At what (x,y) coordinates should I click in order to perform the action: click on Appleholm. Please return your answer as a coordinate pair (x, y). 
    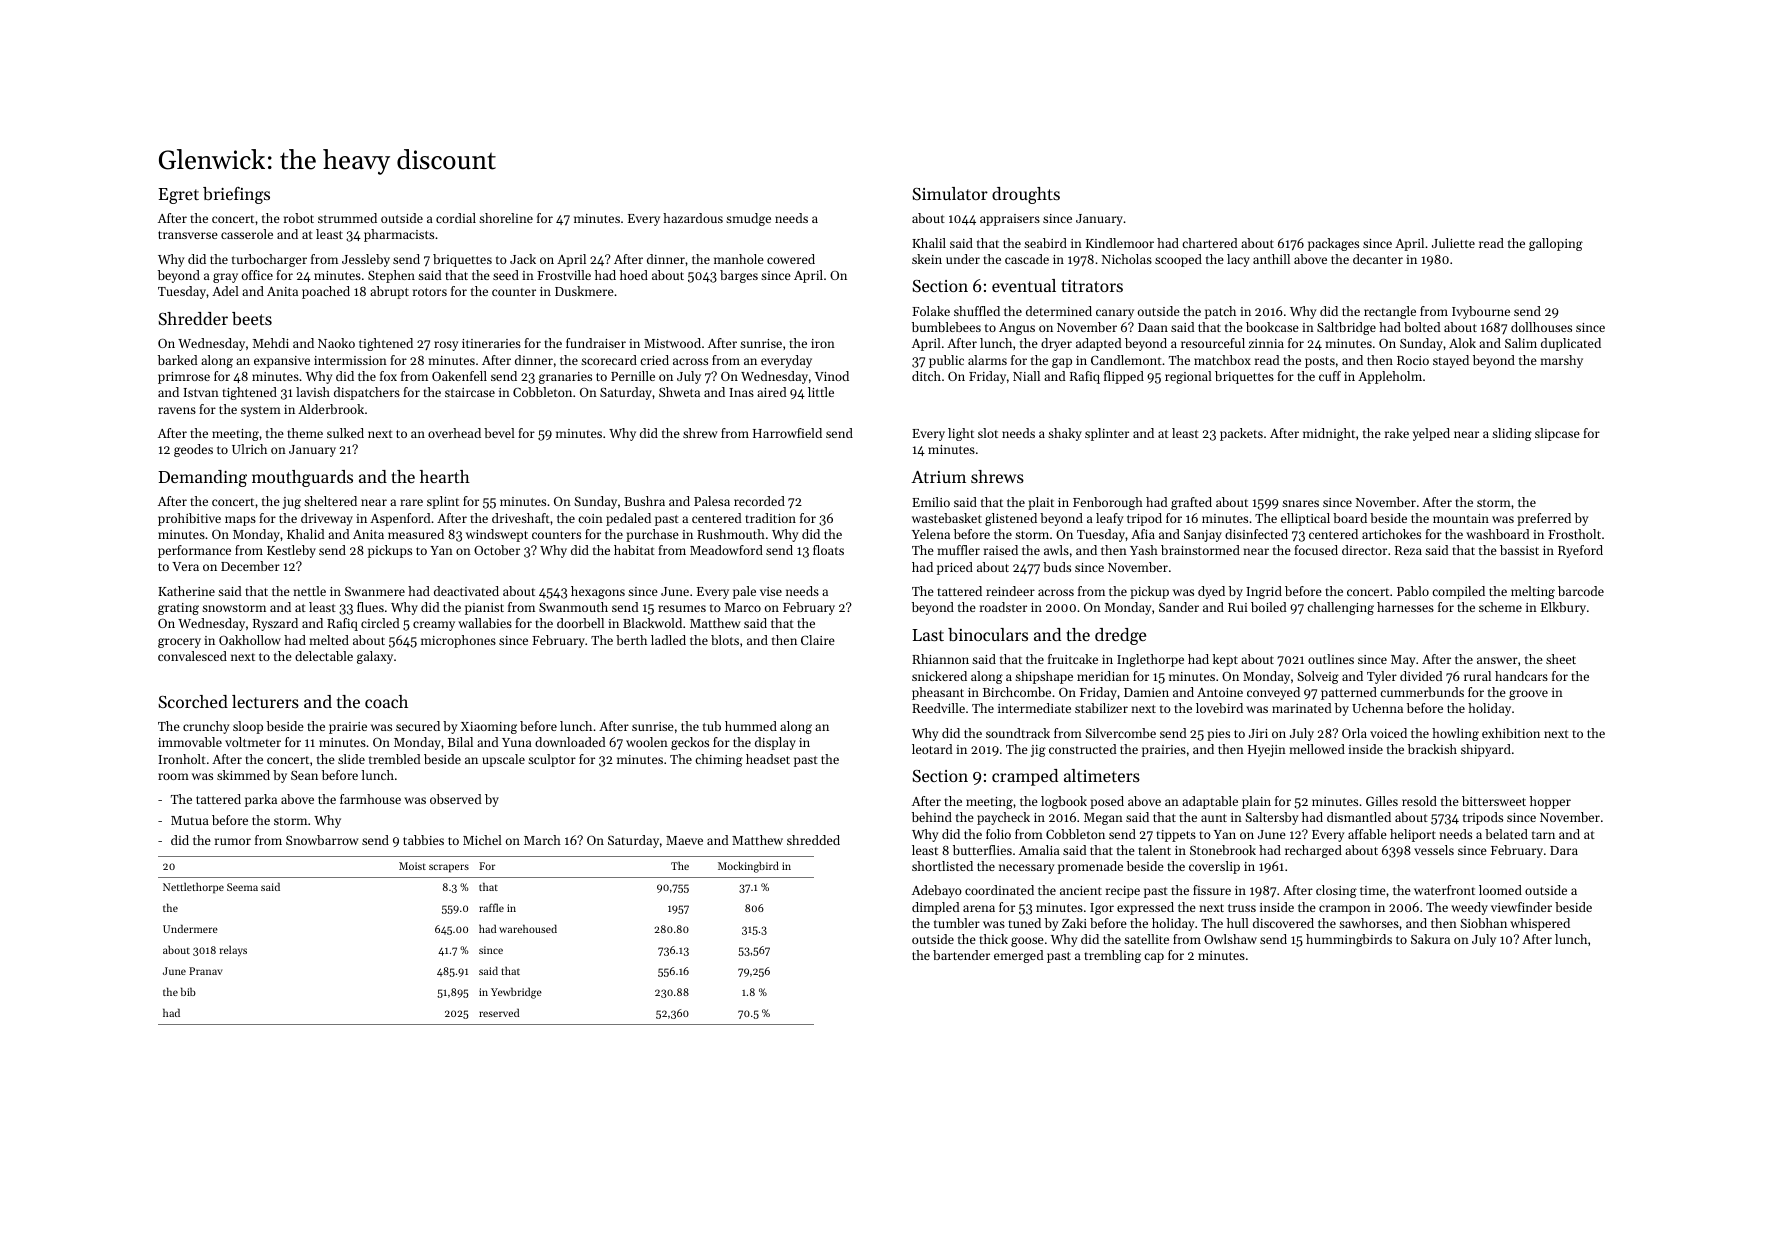
    Looking at the image, I should click on (1390, 377).
